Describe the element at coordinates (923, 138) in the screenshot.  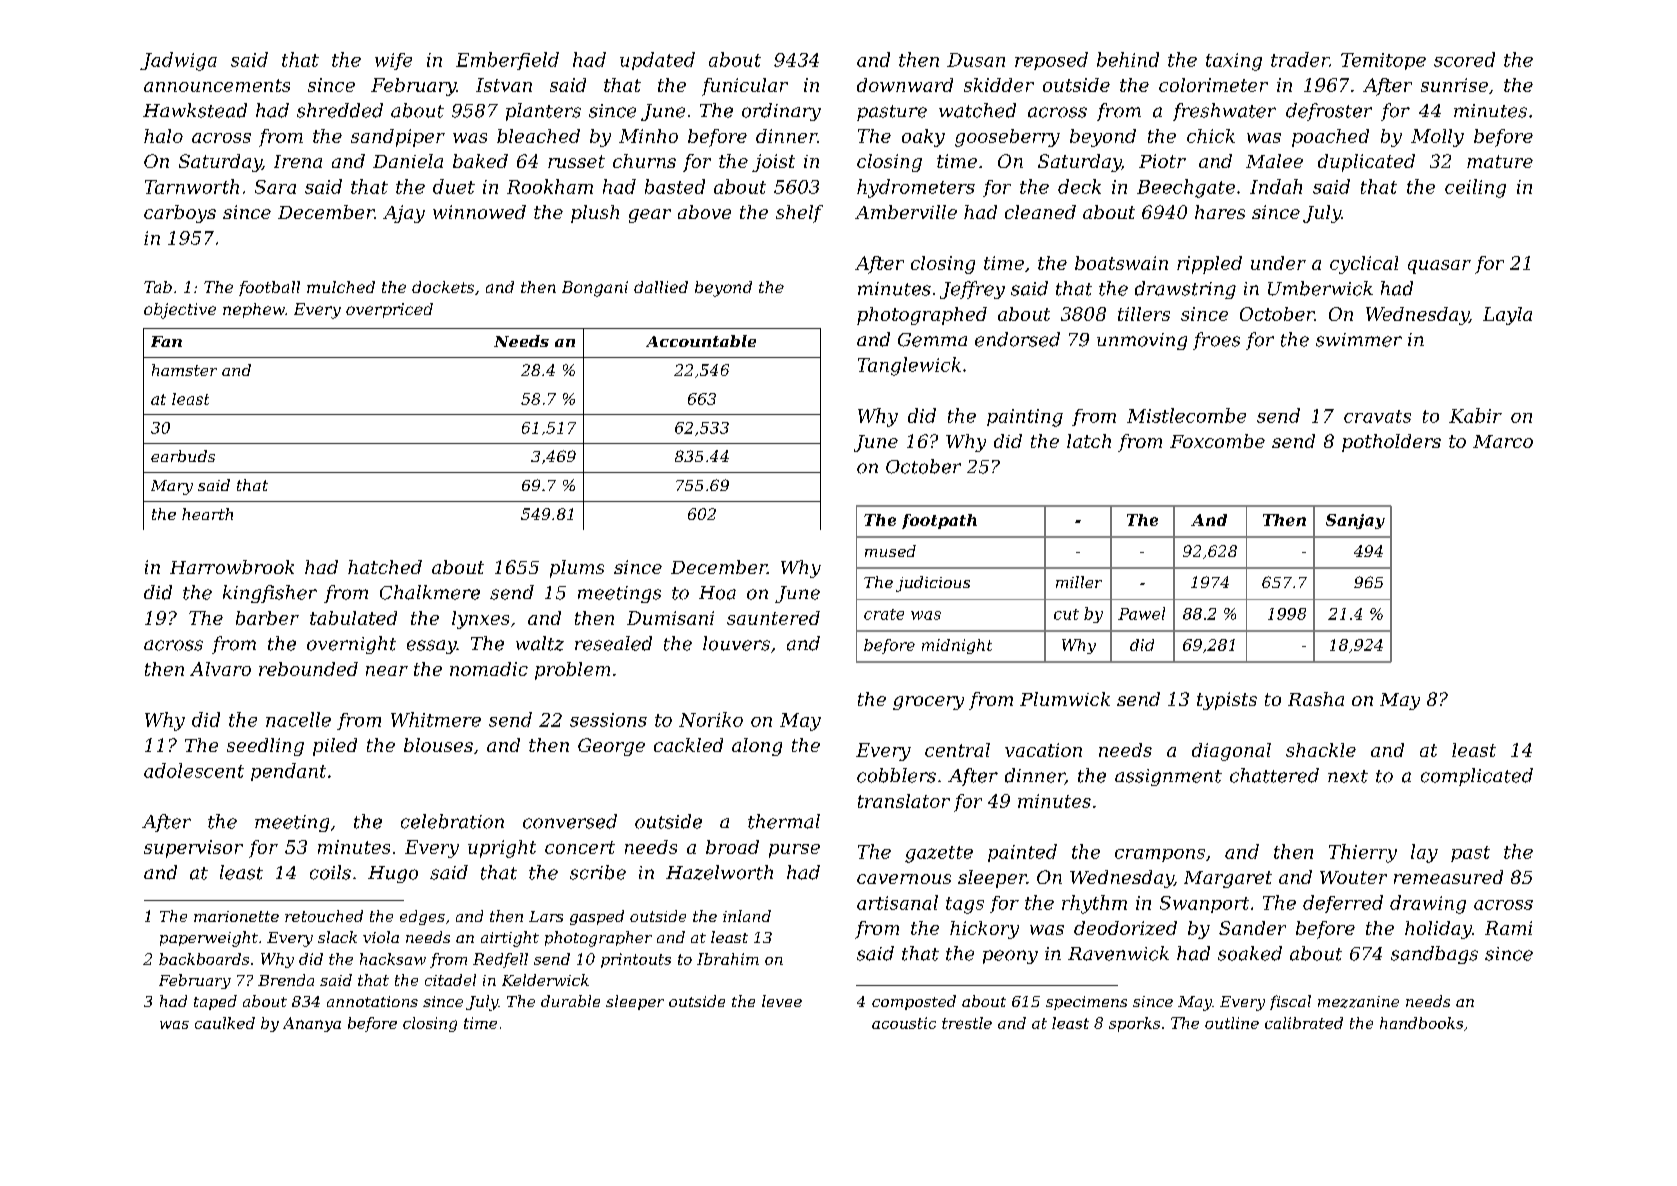
I see `oaky` at that location.
